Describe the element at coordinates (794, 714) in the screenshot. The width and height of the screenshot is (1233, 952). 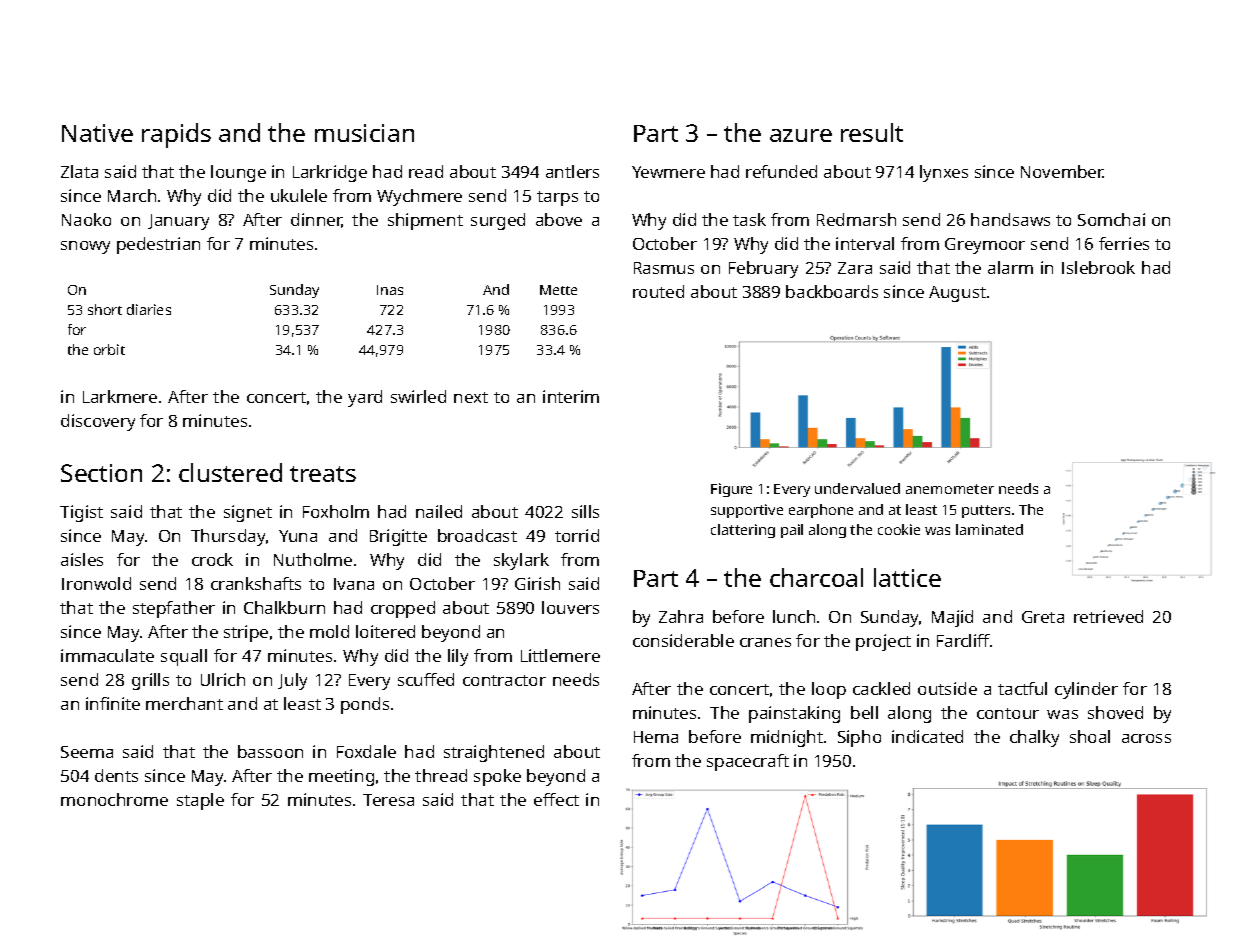
I see `painstaking` at that location.
